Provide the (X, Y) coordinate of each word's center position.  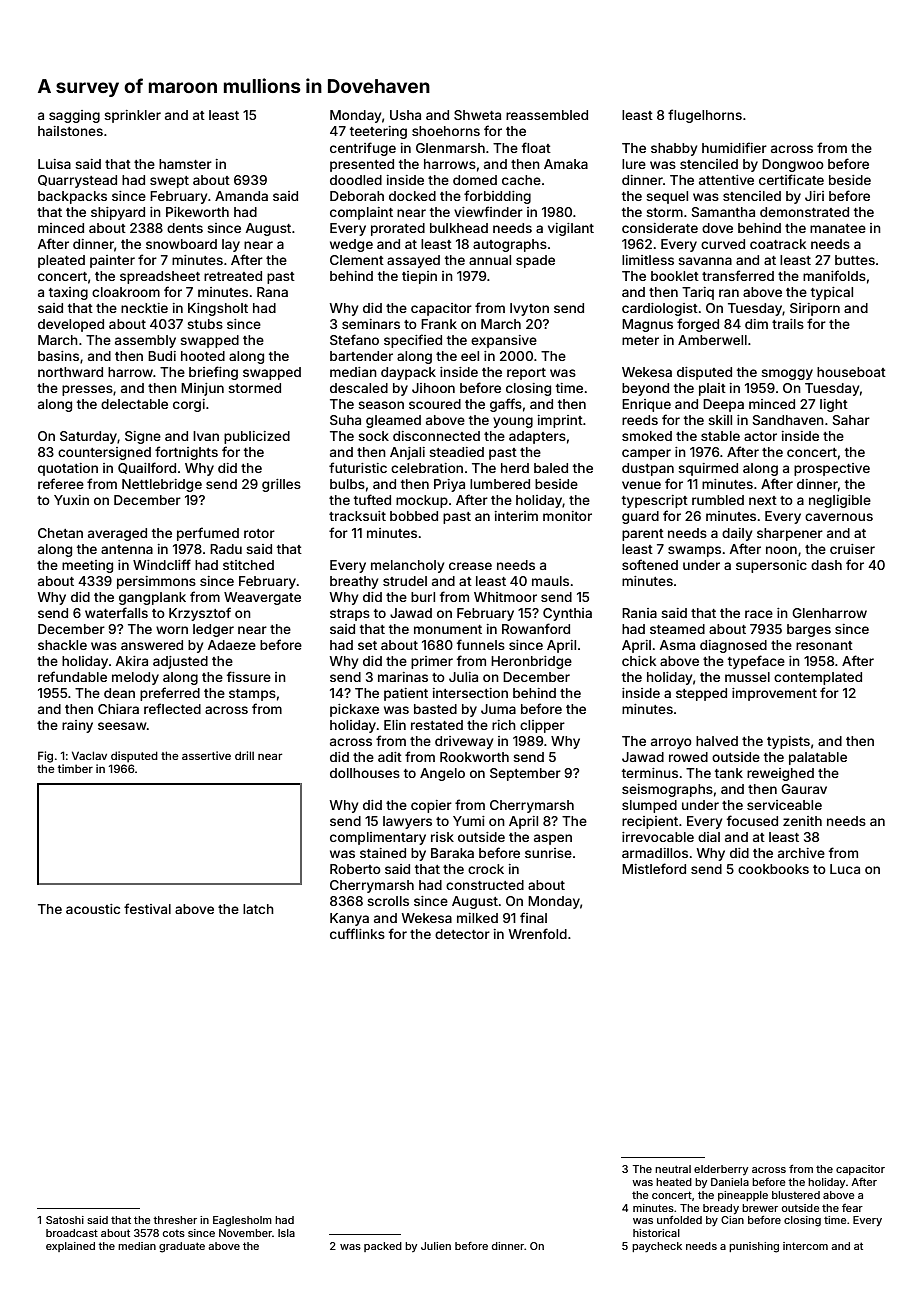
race (759, 614)
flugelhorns (705, 116)
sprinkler (132, 116)
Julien (436, 1246)
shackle (62, 645)
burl (423, 597)
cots (174, 1233)
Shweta (477, 115)
